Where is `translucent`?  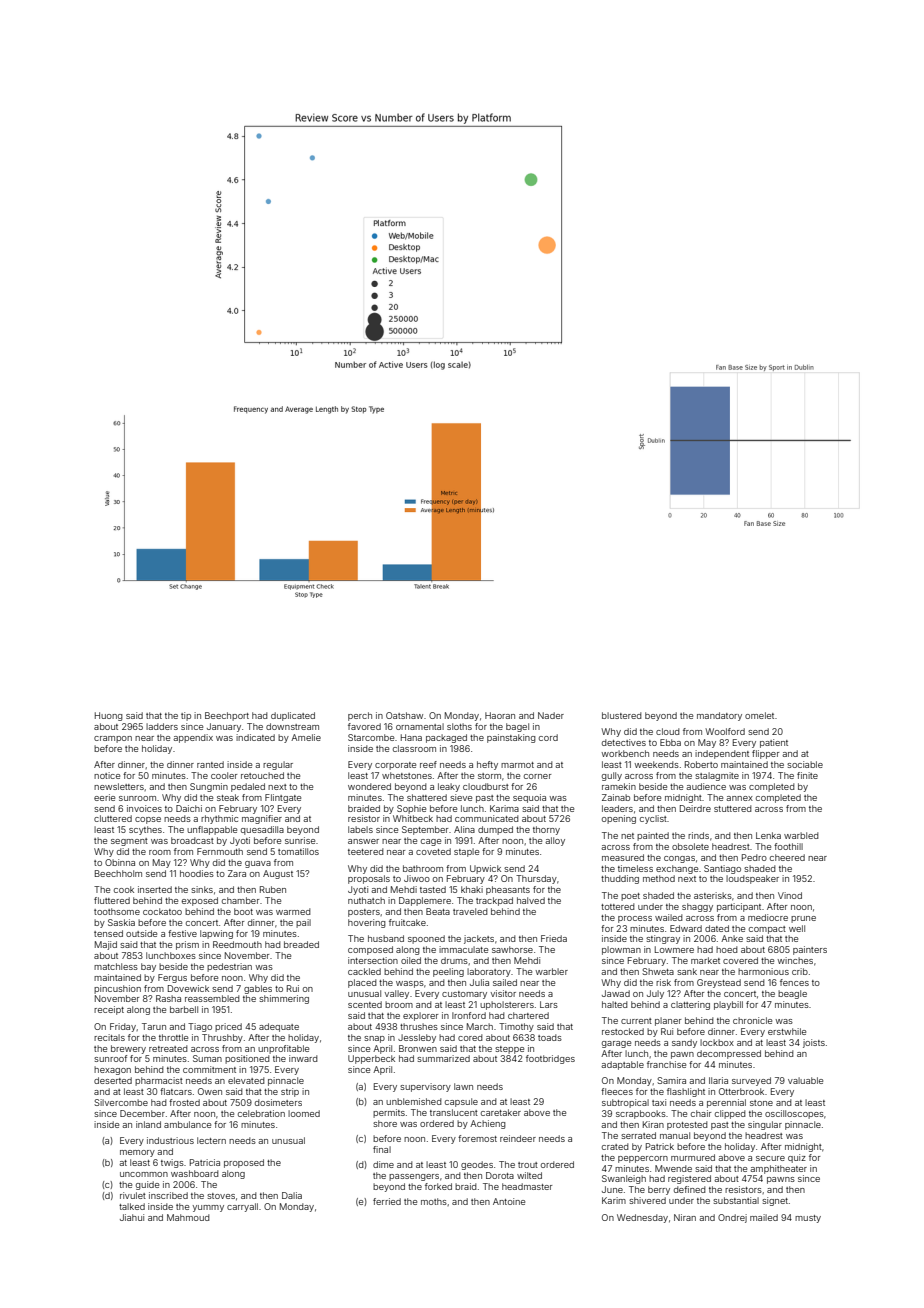 translucent is located at coordinates (454, 1112).
